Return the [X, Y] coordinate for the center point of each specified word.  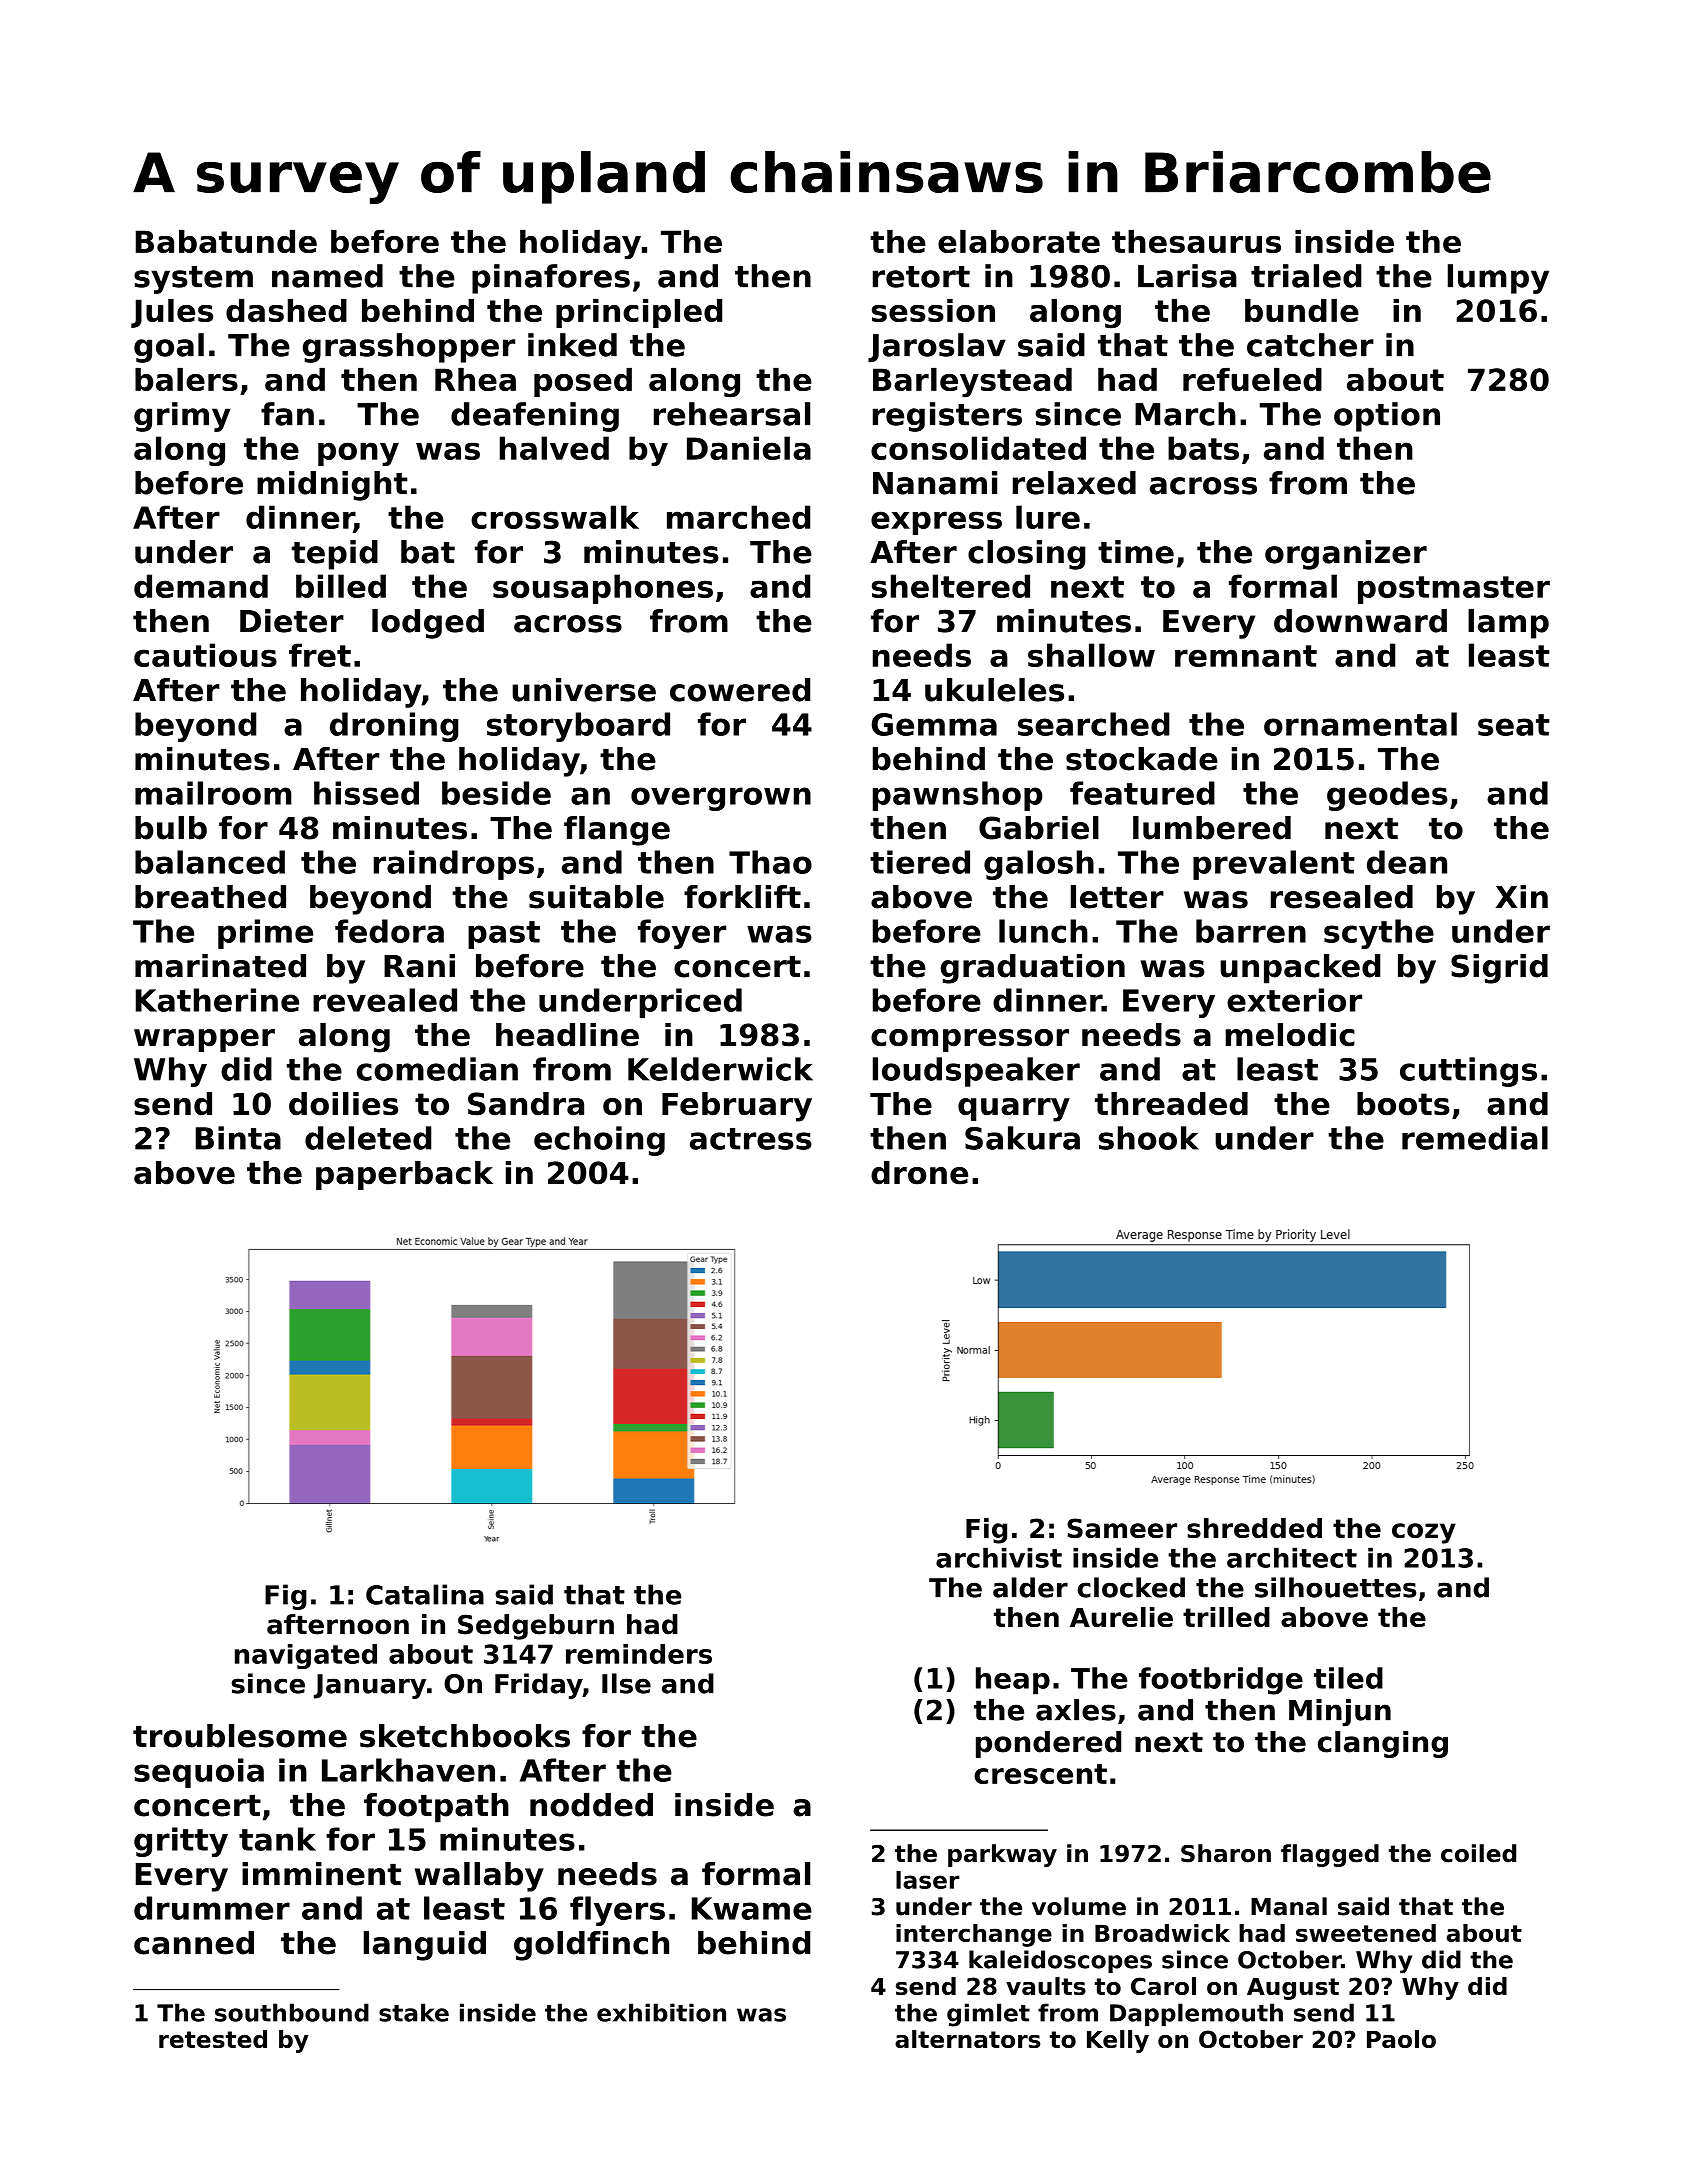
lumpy [1498, 279]
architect [1292, 1557]
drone [919, 1173]
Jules [172, 313]
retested [213, 2039]
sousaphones [603, 589]
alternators [967, 2039]
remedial [1475, 1138]
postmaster [1454, 590]
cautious [205, 655]
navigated [306, 1656]
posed [583, 382]
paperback [404, 1175]
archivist [999, 1557]
